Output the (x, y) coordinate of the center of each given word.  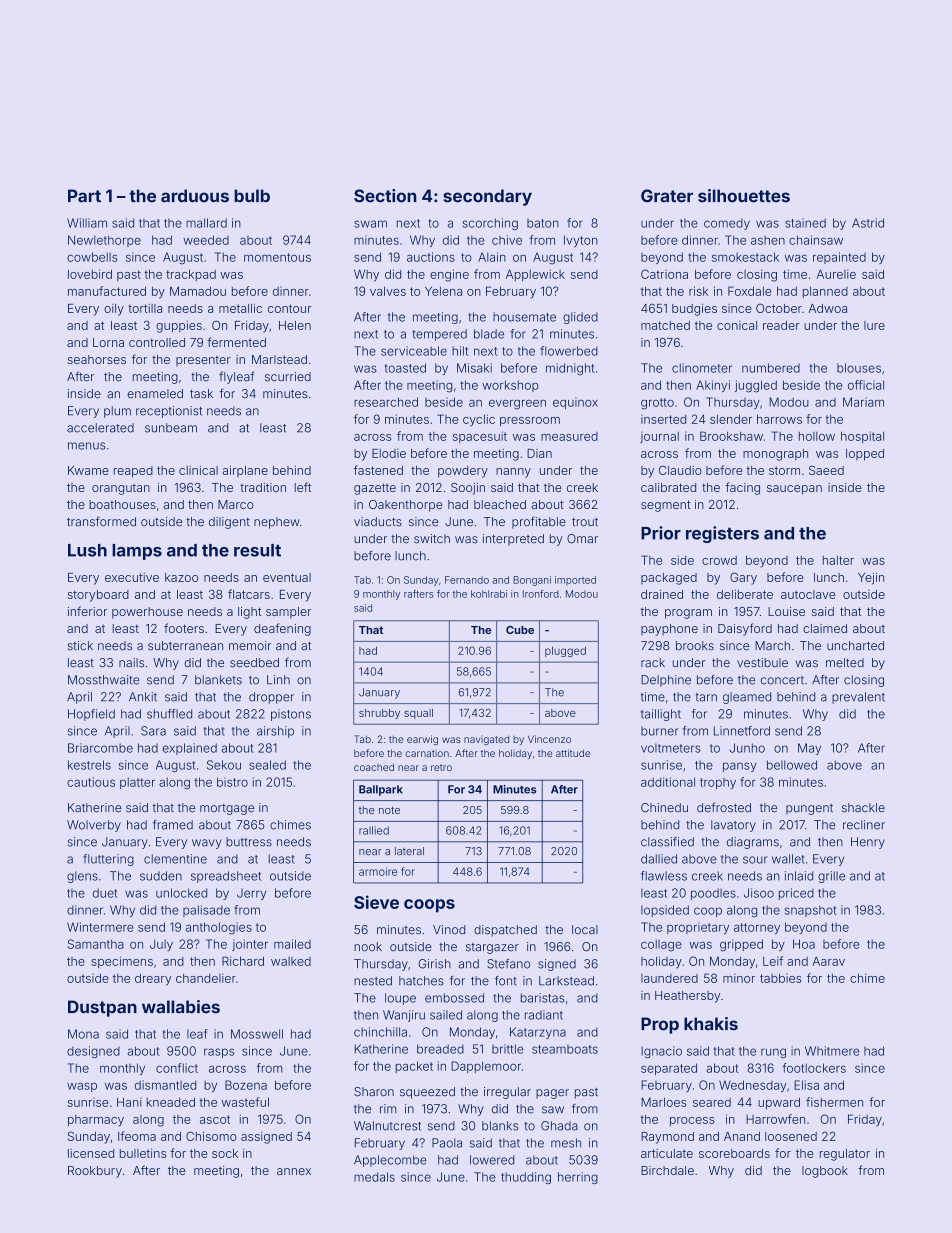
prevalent (858, 698)
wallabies (181, 1007)
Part (84, 196)
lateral (409, 851)
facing (742, 488)
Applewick (535, 275)
